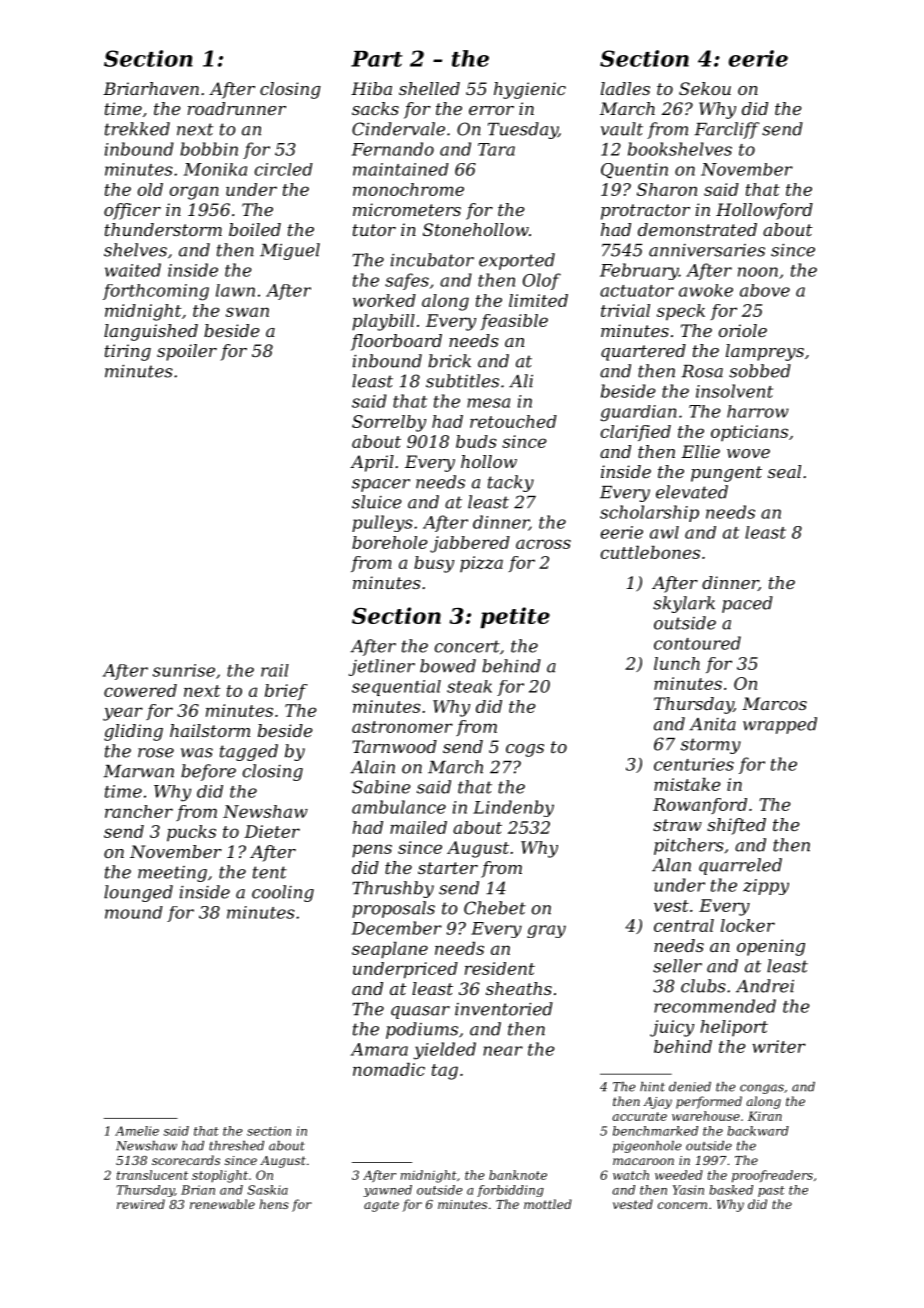 This screenshot has width=924, height=1308. What do you see at coordinates (372, 463) in the screenshot?
I see `April` at bounding box center [372, 463].
